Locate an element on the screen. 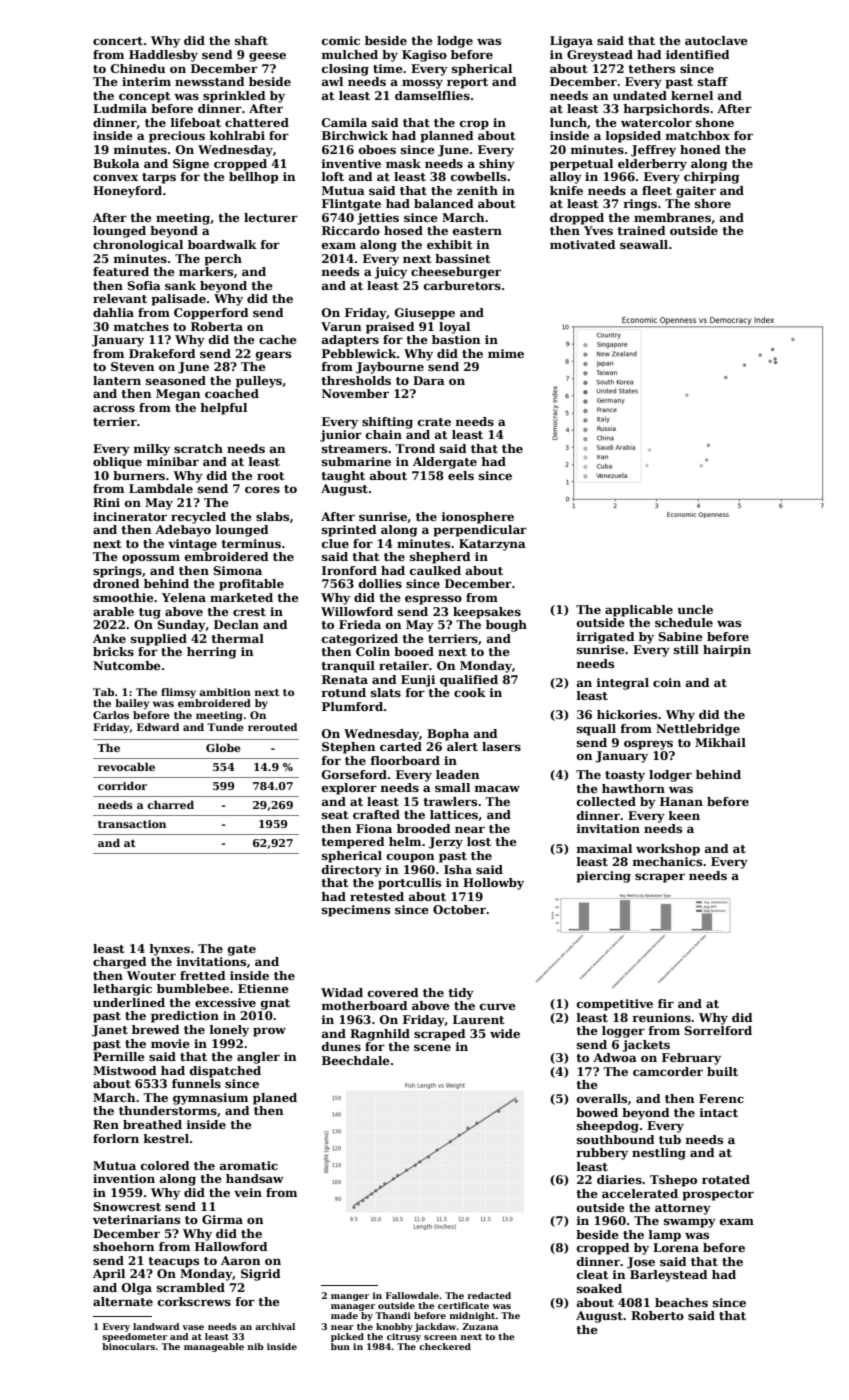 The image size is (849, 1400). applicable is located at coordinates (639, 611).
